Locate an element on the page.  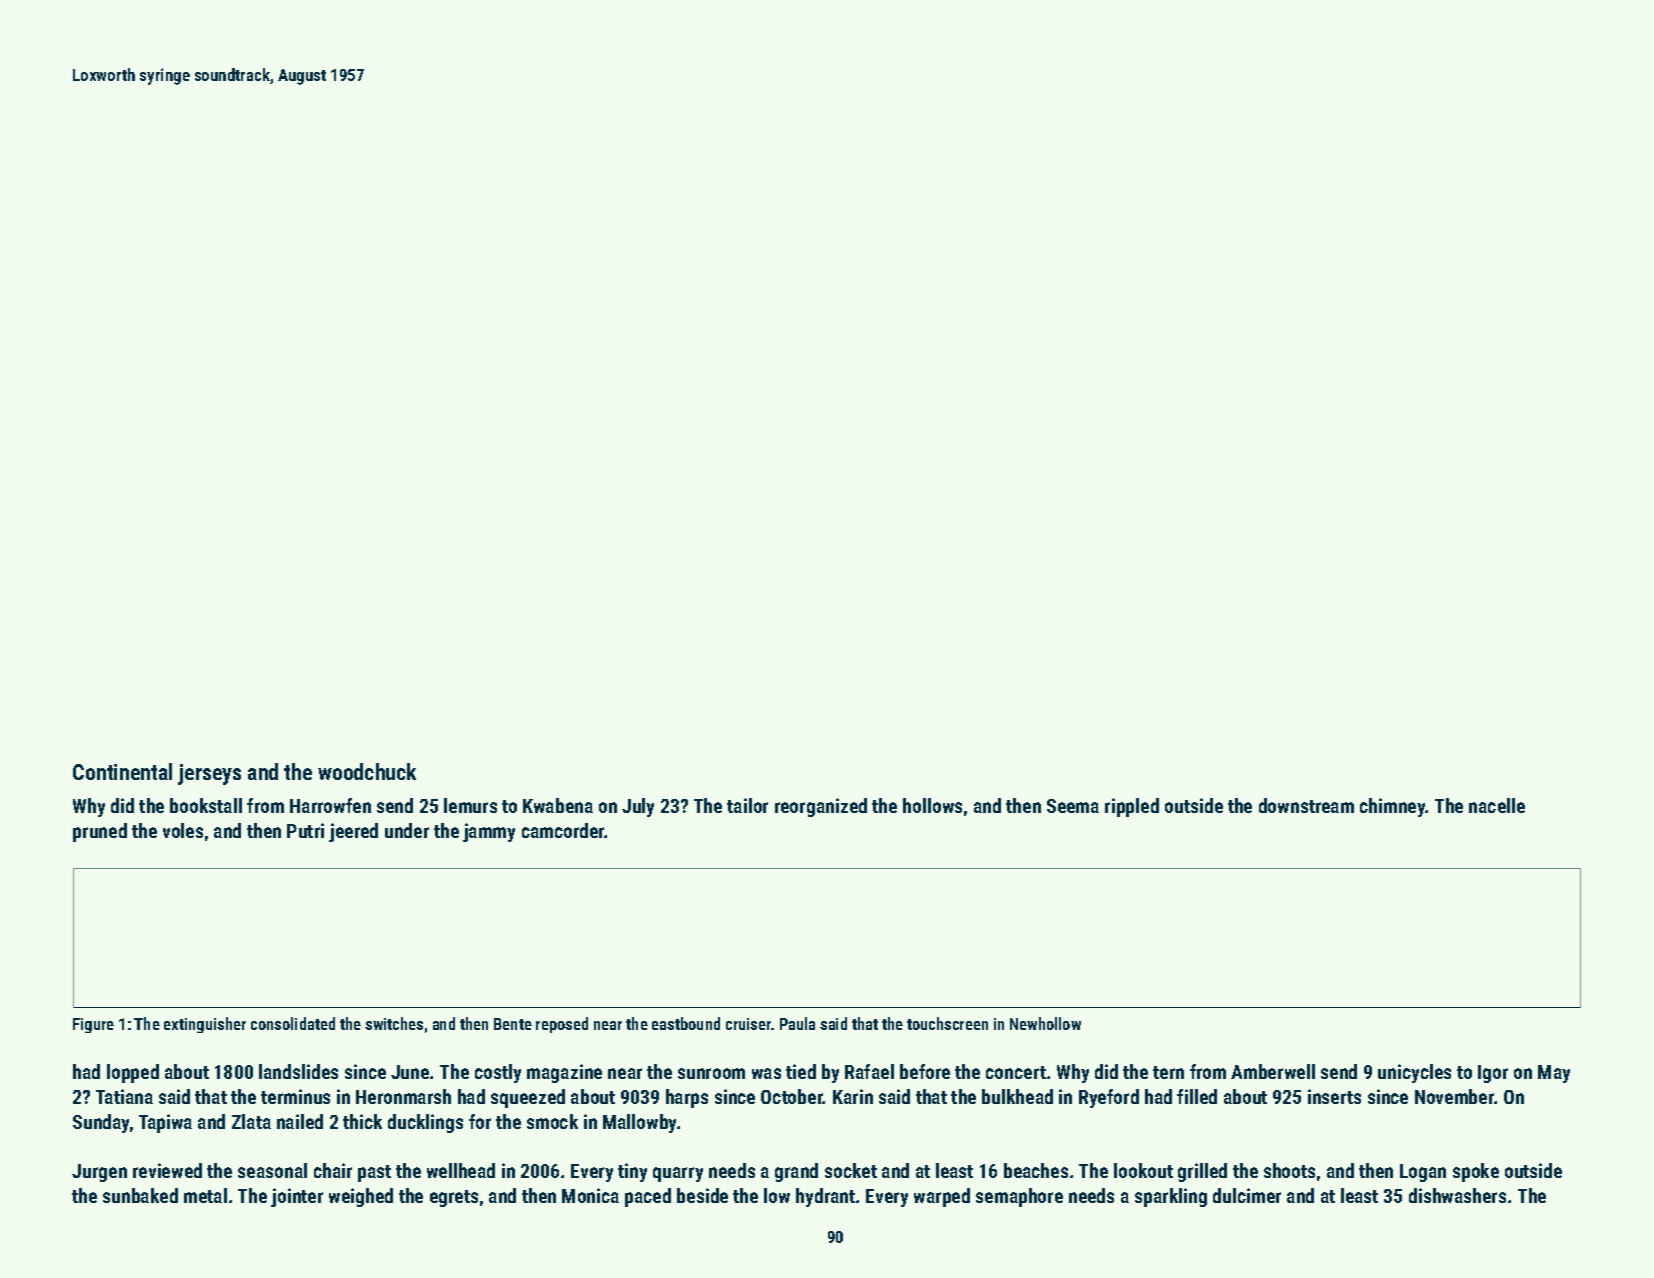
nacelle is located at coordinates (1497, 805).
